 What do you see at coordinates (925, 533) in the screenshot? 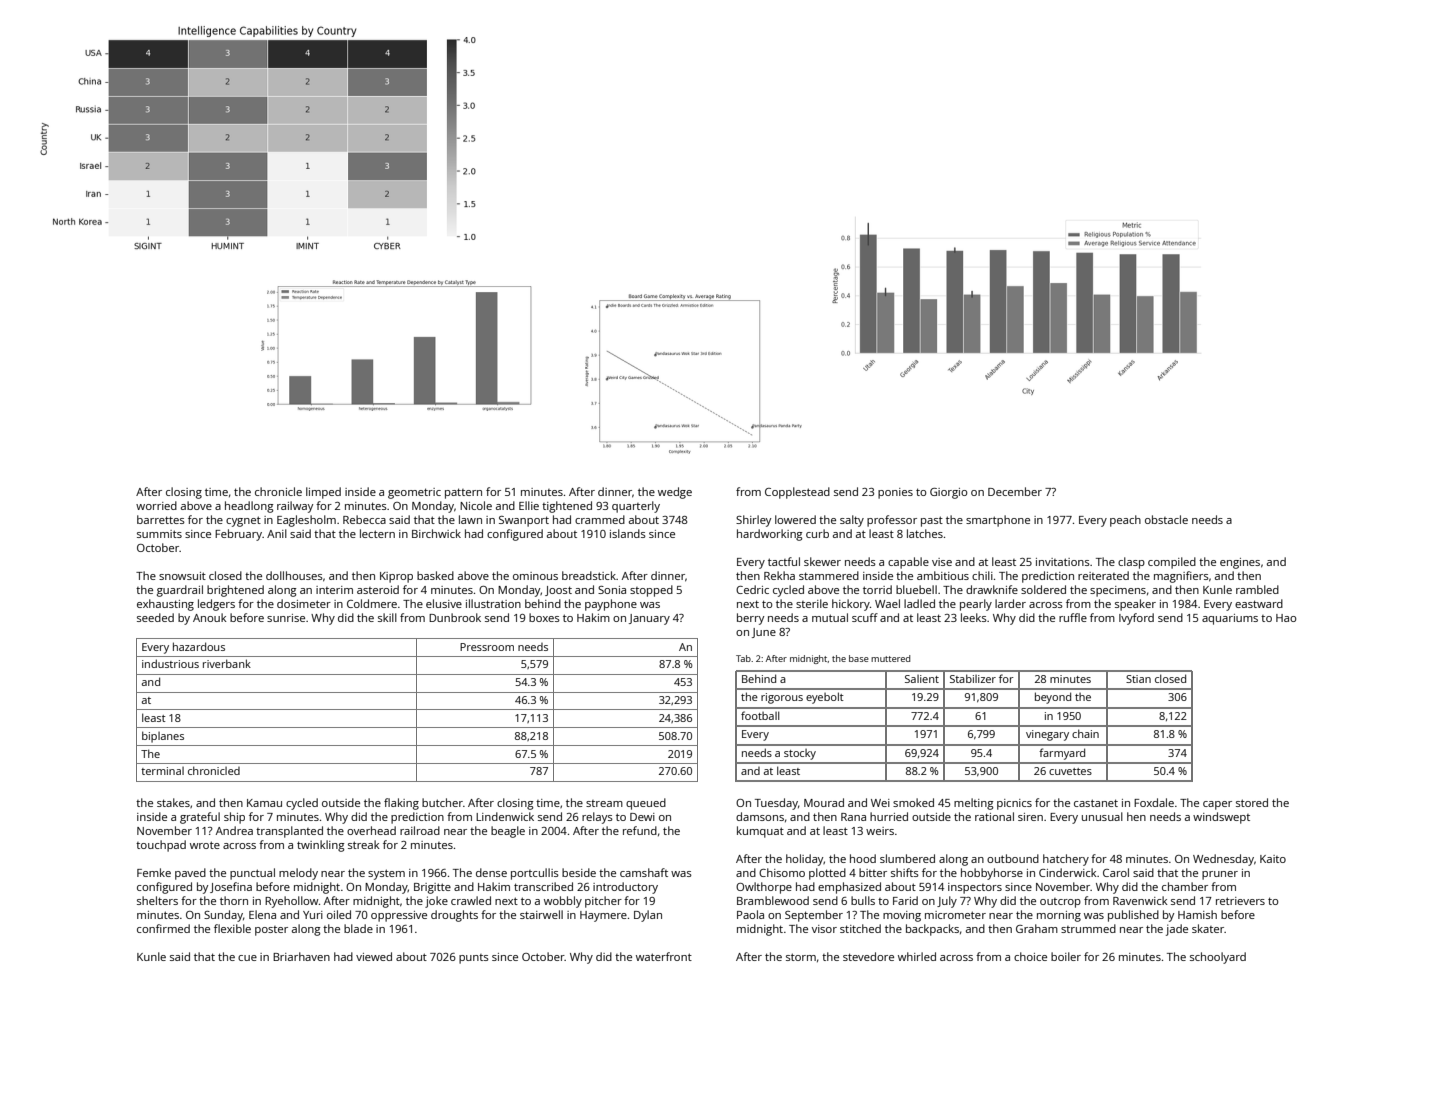
I see `latches` at bounding box center [925, 533].
